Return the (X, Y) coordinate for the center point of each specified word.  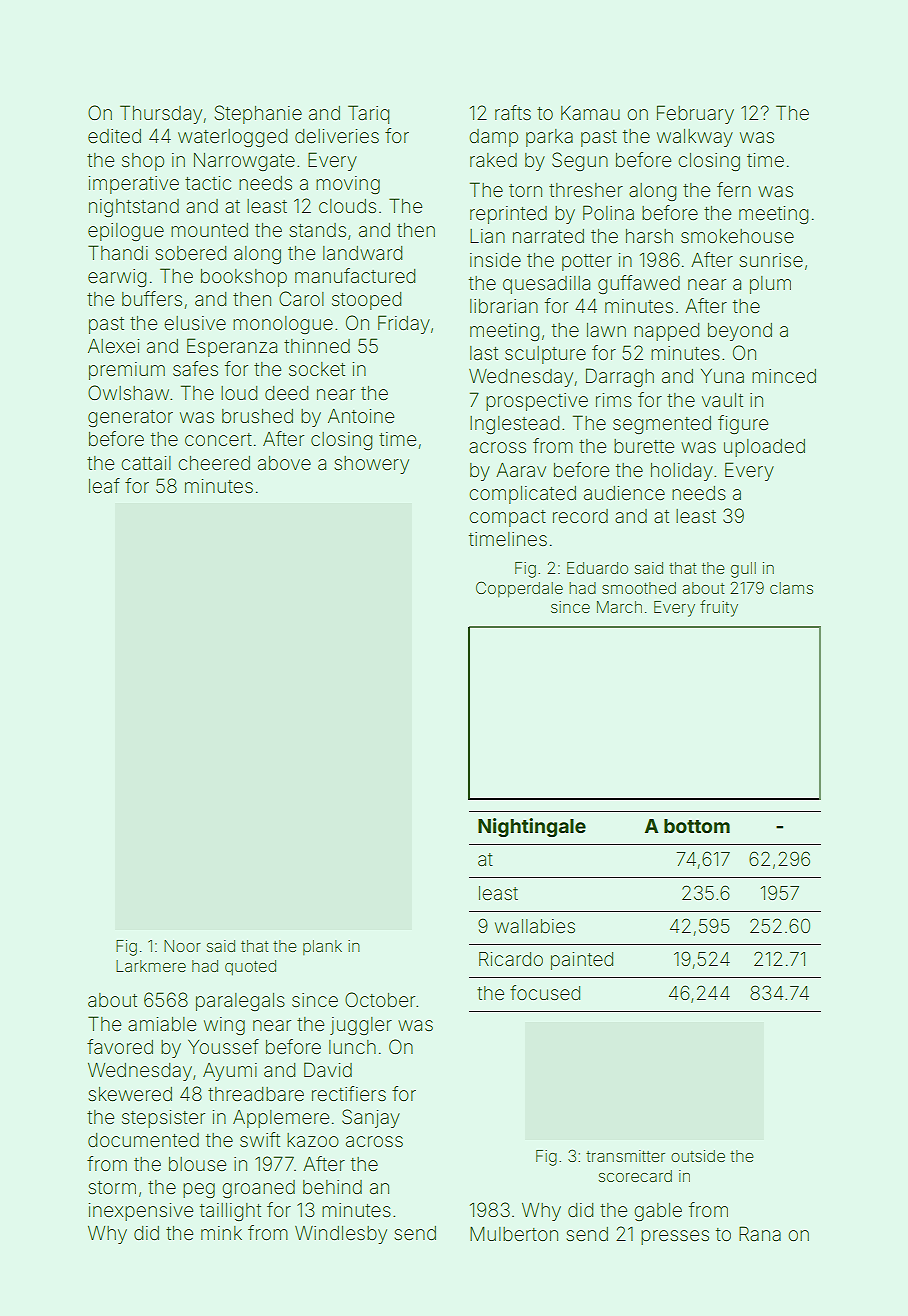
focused (545, 992)
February (695, 114)
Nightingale (532, 827)
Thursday (161, 114)
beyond (740, 332)
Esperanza (232, 347)
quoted (250, 967)
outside (698, 1156)
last (484, 353)
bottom (697, 826)
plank (322, 947)
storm (112, 1187)
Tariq (368, 114)
